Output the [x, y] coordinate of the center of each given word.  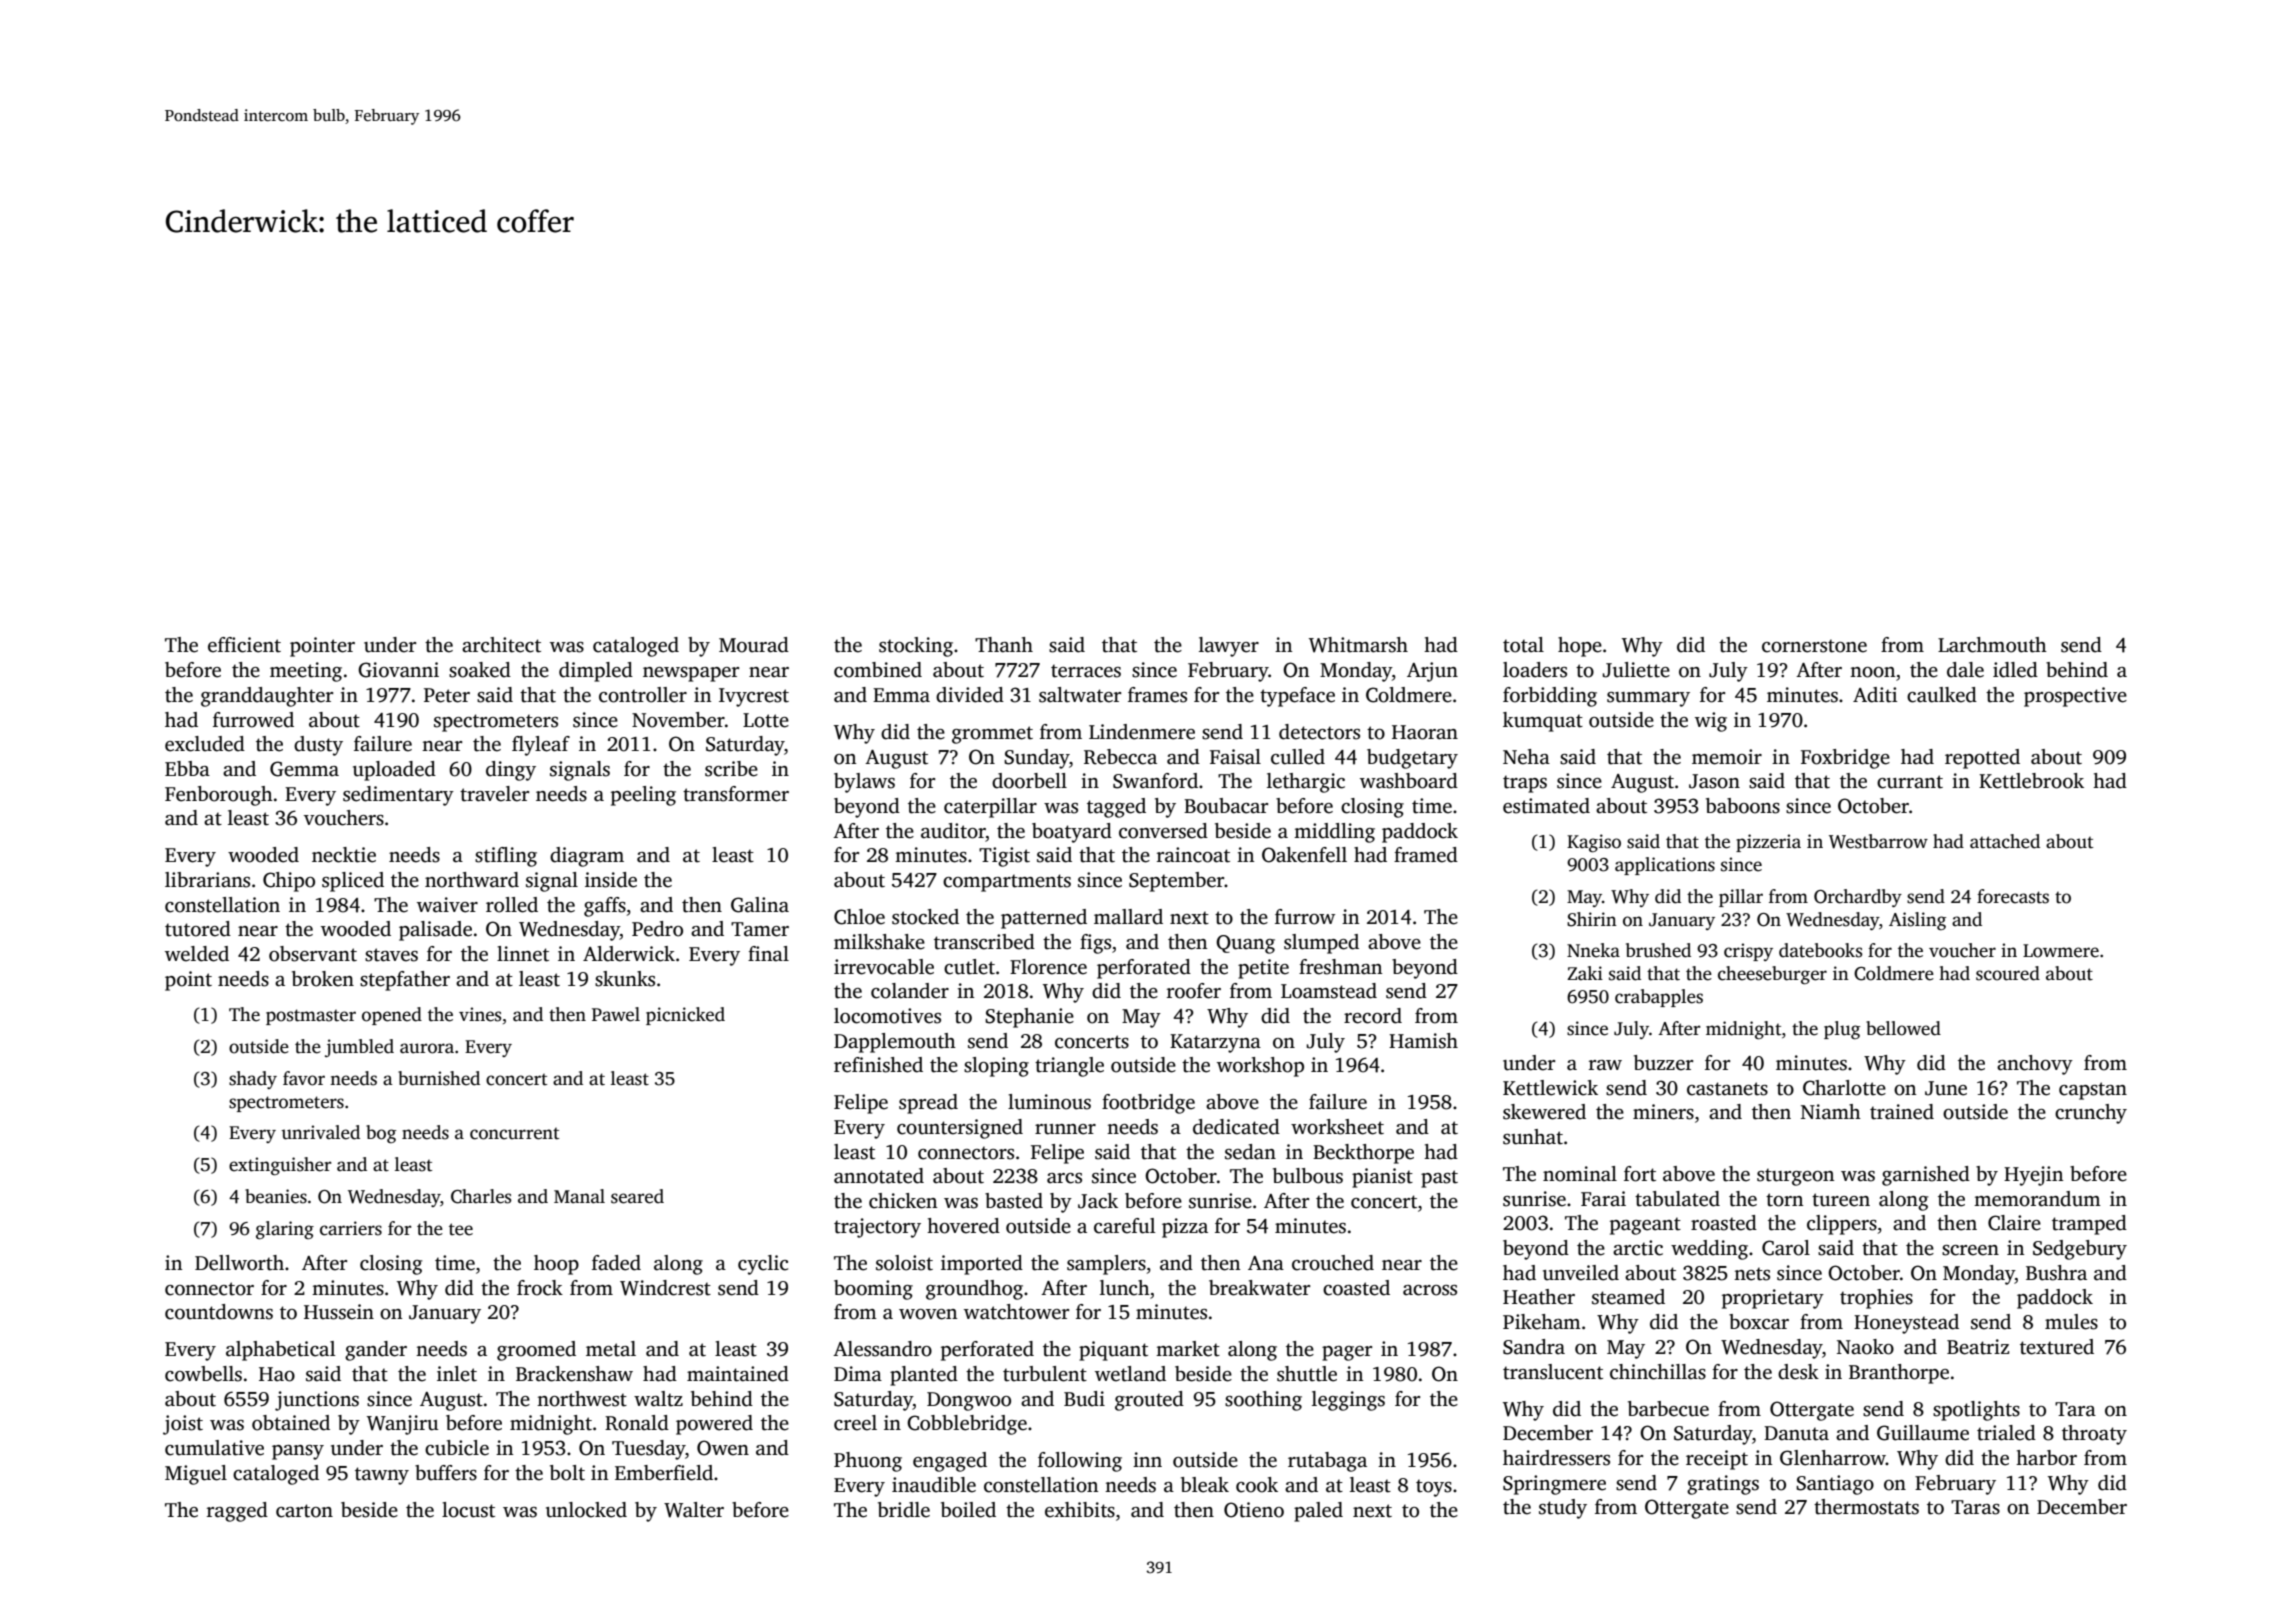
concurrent [514, 1134]
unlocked [586, 1510]
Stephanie [1029, 1018]
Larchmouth [1992, 645]
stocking [916, 647]
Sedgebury [2080, 1250]
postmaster [311, 1017]
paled [1318, 1512]
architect [501, 645]
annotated [879, 1176]
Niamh [1831, 1112]
